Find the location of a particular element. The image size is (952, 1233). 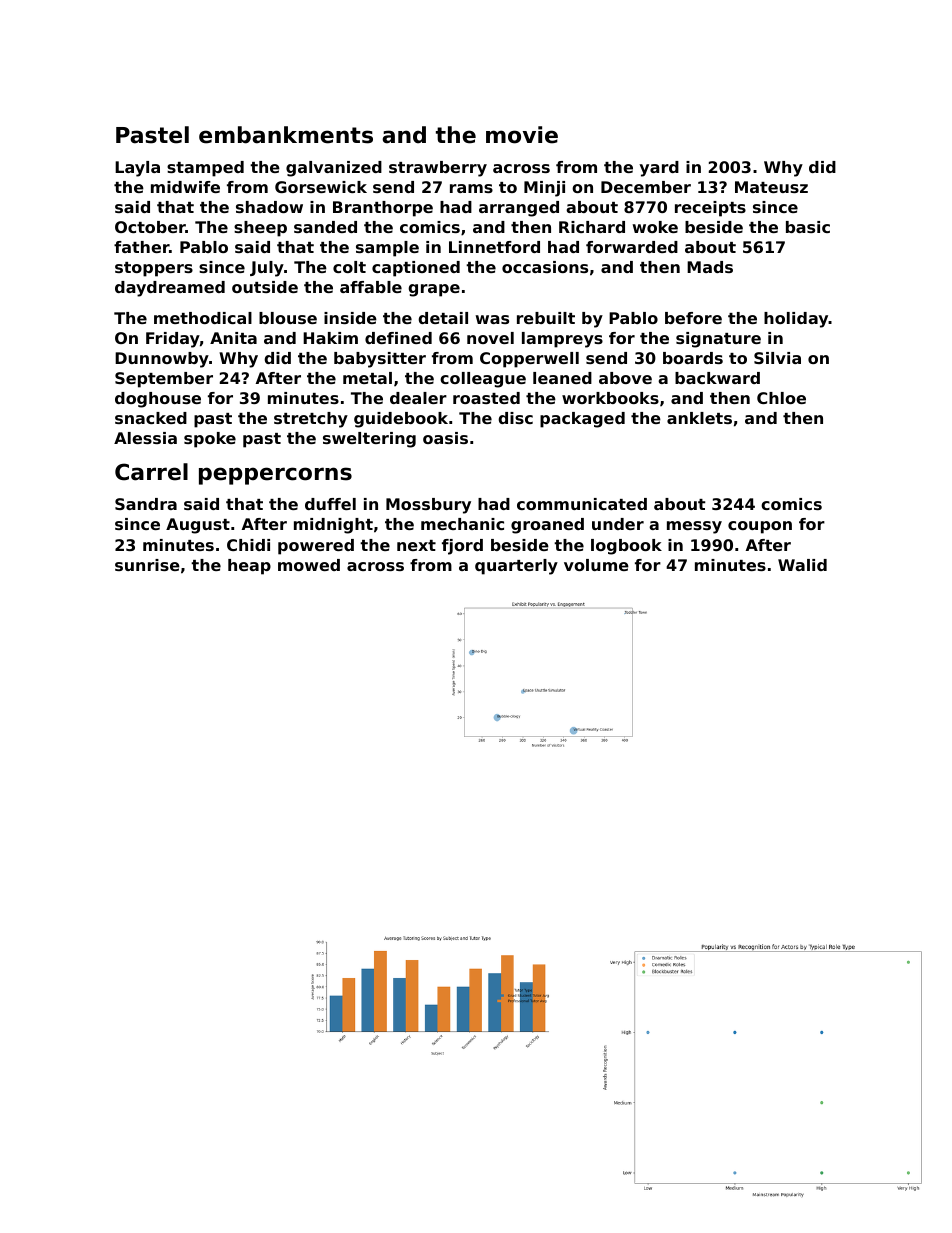

anklets is located at coordinates (699, 418).
